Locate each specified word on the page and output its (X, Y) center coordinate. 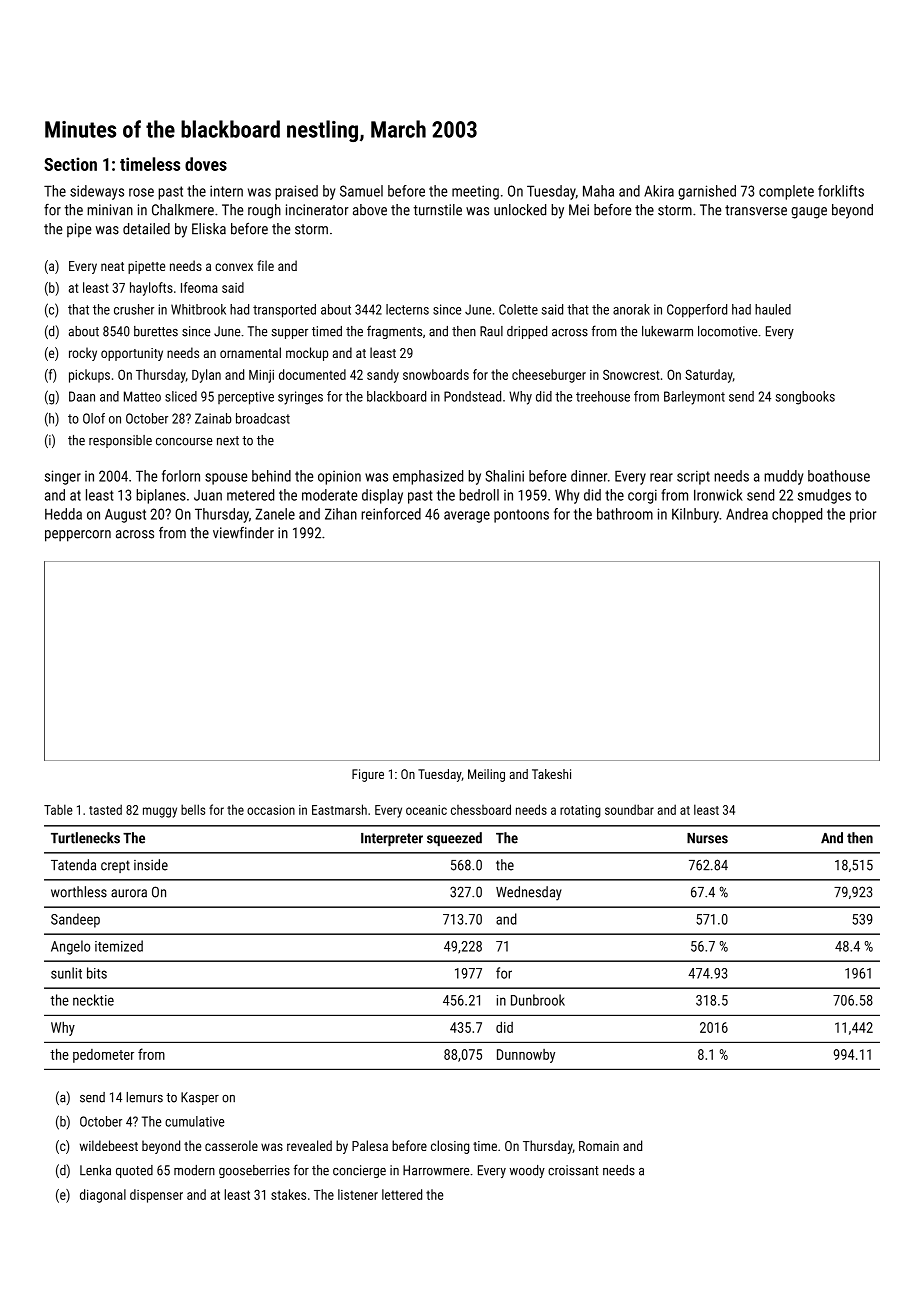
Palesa (370, 1145)
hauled (773, 309)
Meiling (486, 775)
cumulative (194, 1121)
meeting (475, 192)
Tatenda (73, 865)
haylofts (151, 289)
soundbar (629, 809)
